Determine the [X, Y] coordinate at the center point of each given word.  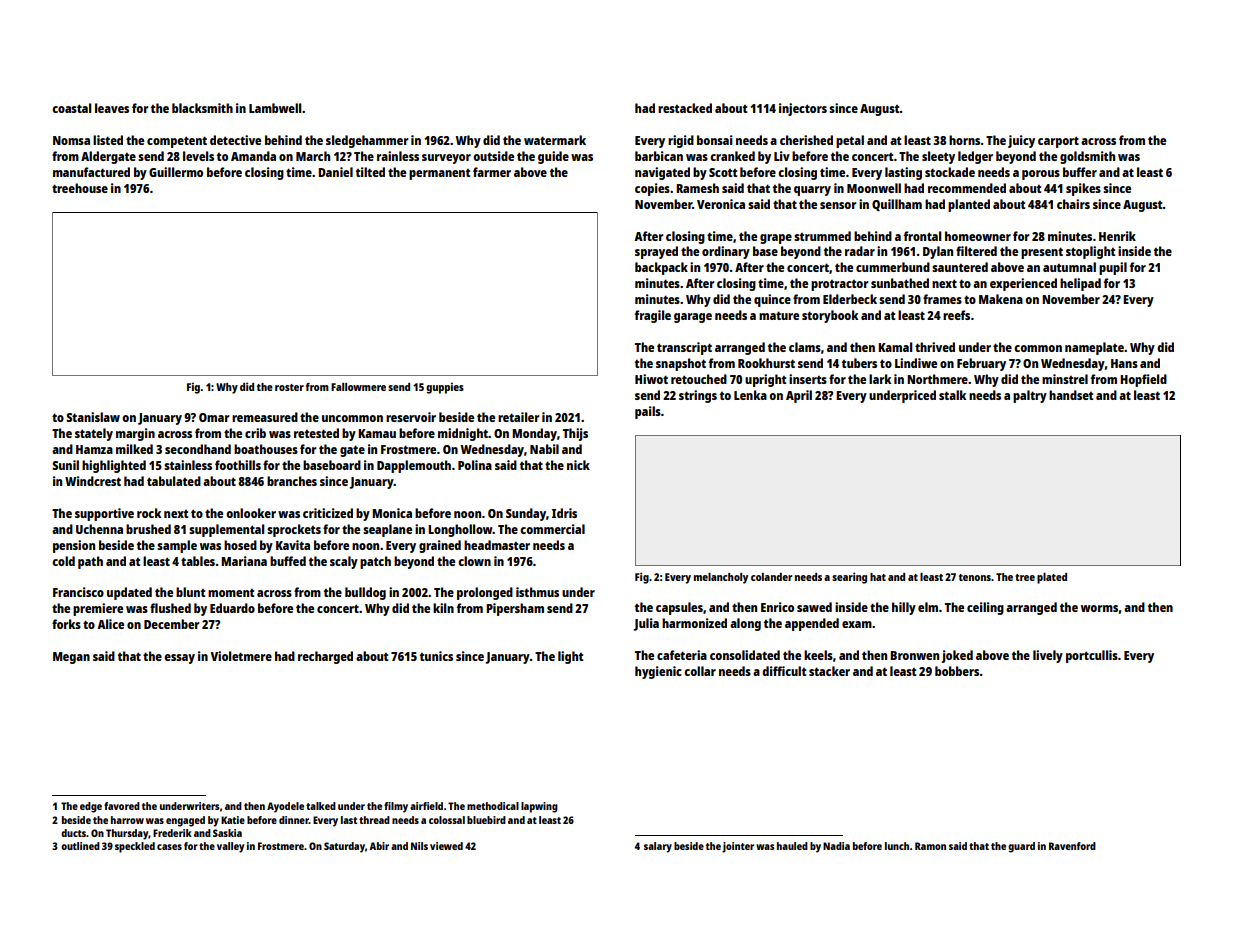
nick [578, 465]
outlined [80, 846]
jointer [738, 847]
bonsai [715, 140]
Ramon [930, 846]
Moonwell [874, 188]
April [799, 396]
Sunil [65, 465]
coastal [71, 108]
